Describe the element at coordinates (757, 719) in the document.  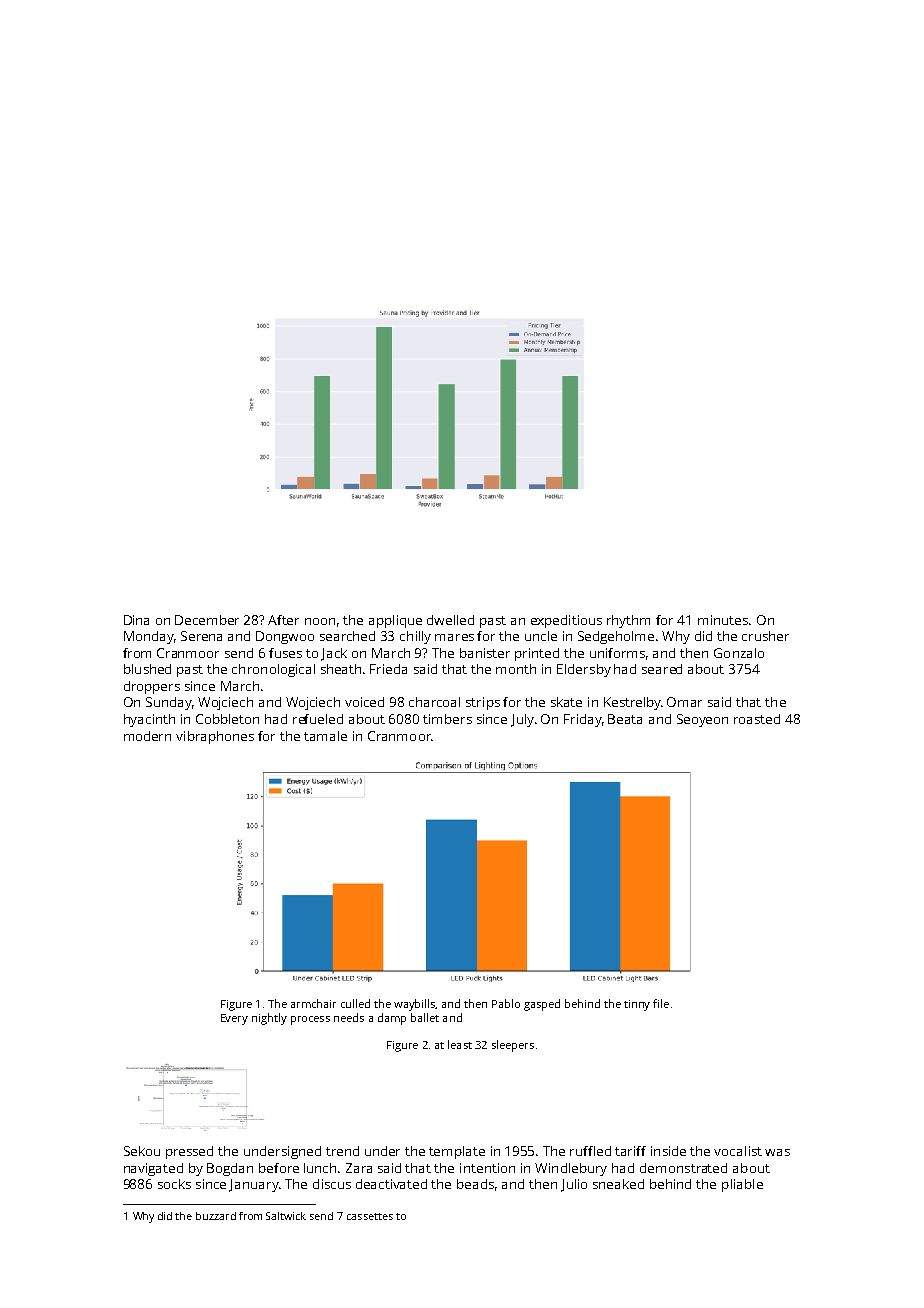
I see `roasted` at that location.
